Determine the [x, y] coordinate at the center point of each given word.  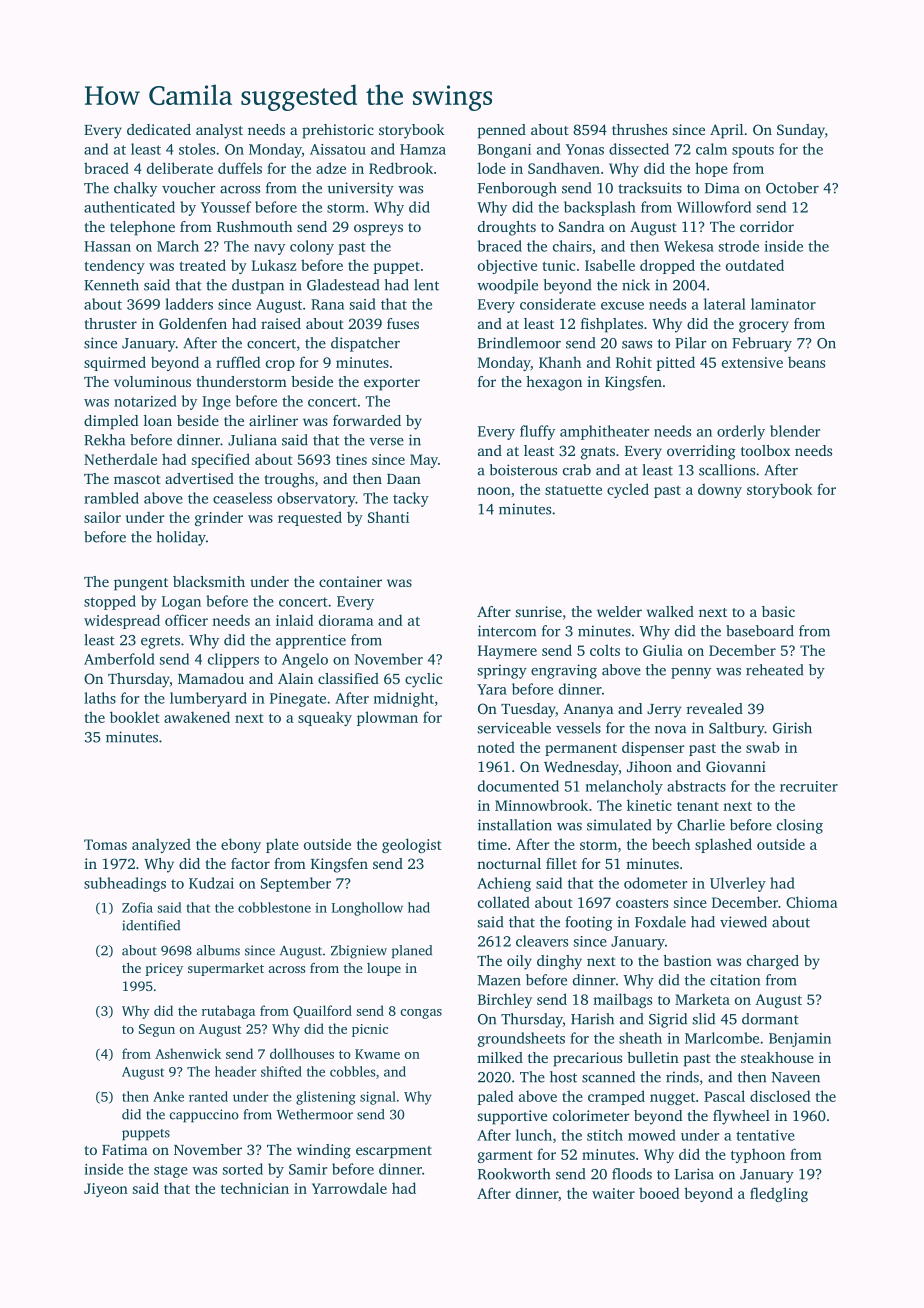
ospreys [378, 230]
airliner [273, 420]
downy [720, 490]
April [726, 131]
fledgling [779, 1194]
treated [202, 265]
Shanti [388, 517]
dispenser [653, 748]
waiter [613, 1193]
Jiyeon [106, 1190]
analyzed [161, 845]
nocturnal [509, 863]
